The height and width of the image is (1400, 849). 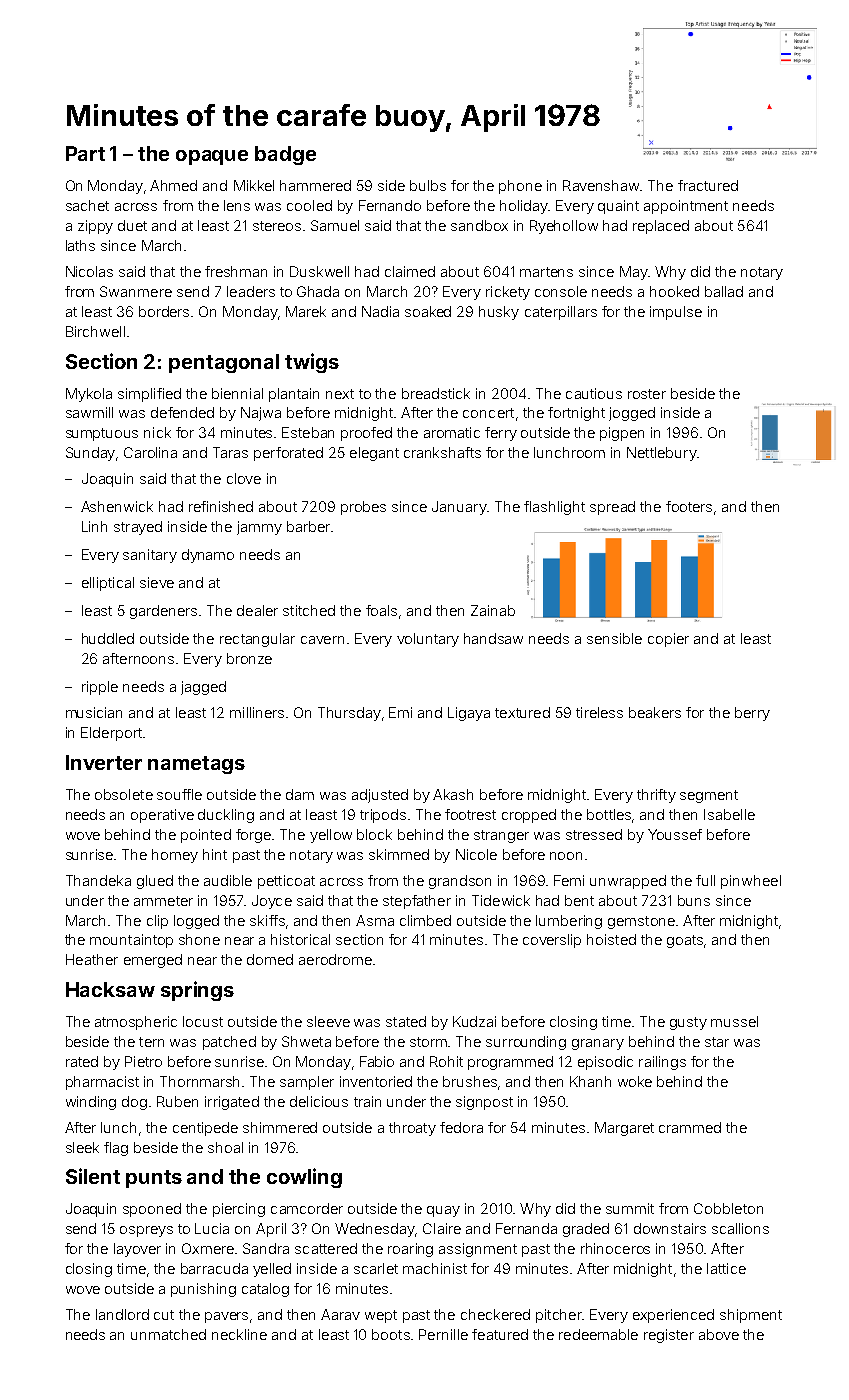 I want to click on unmatched, so click(x=168, y=1334).
